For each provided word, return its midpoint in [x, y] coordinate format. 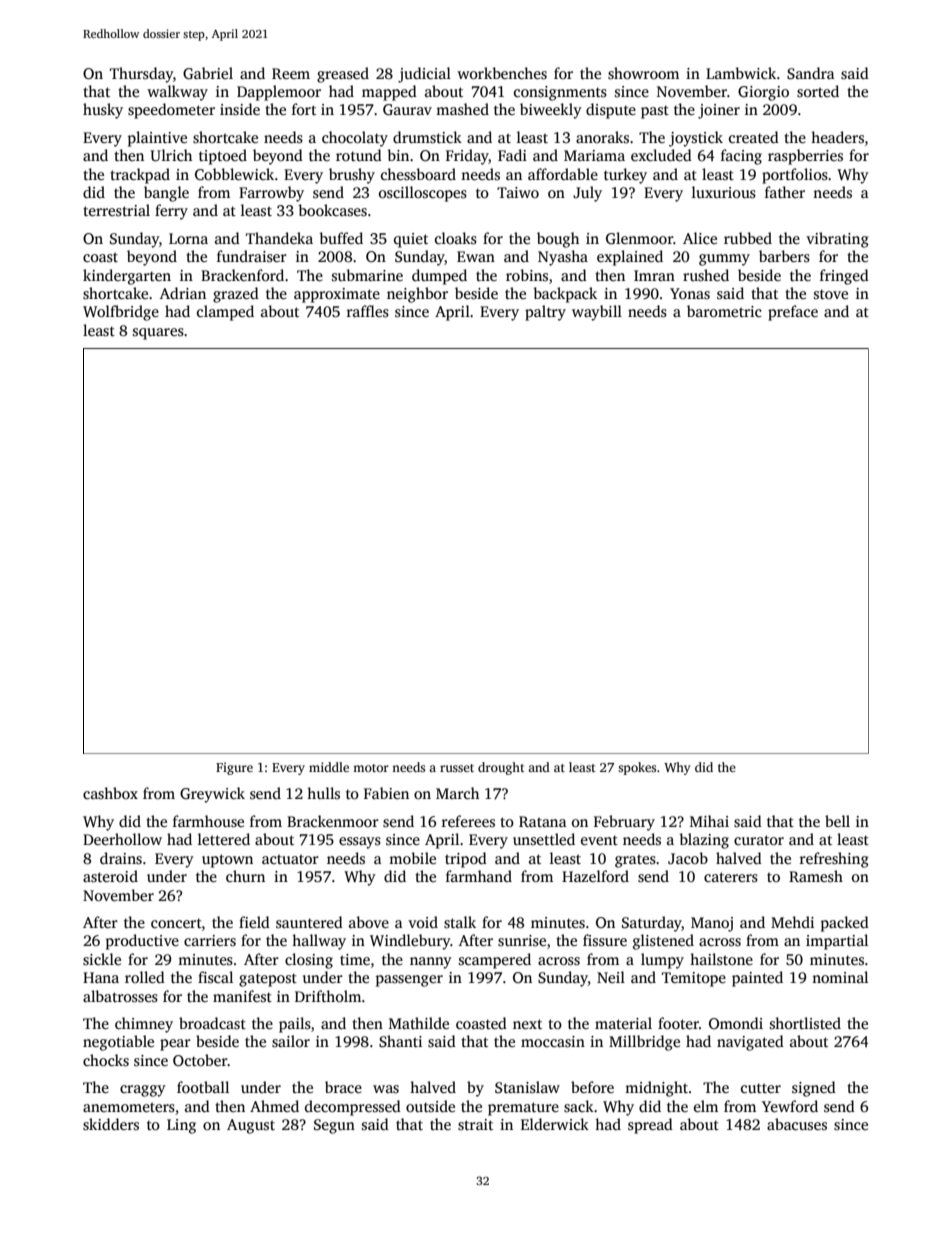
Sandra [811, 73]
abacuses [797, 1124]
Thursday [141, 75]
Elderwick [555, 1124]
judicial [424, 75]
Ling [181, 1126]
